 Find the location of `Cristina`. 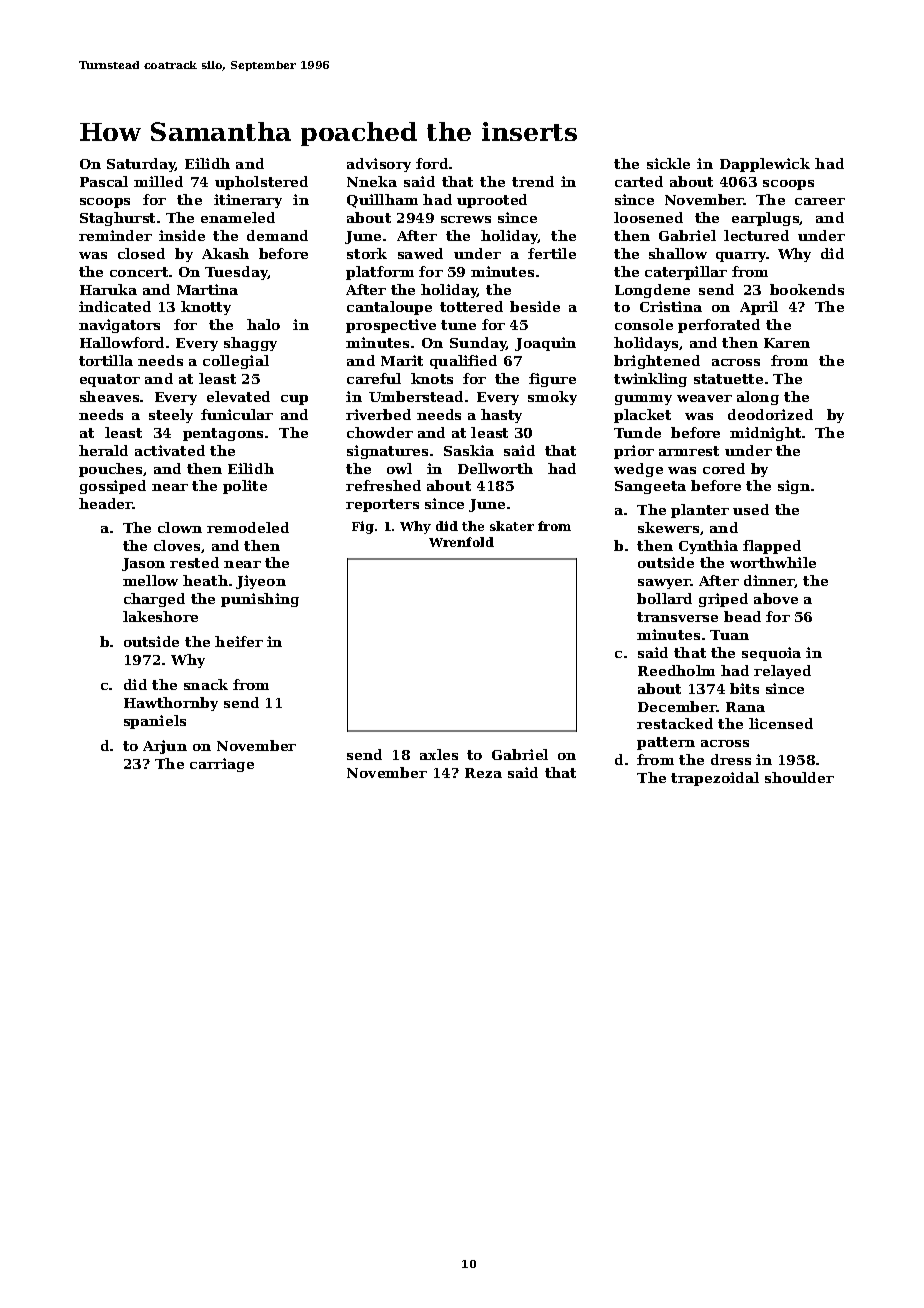

Cristina is located at coordinates (671, 306).
